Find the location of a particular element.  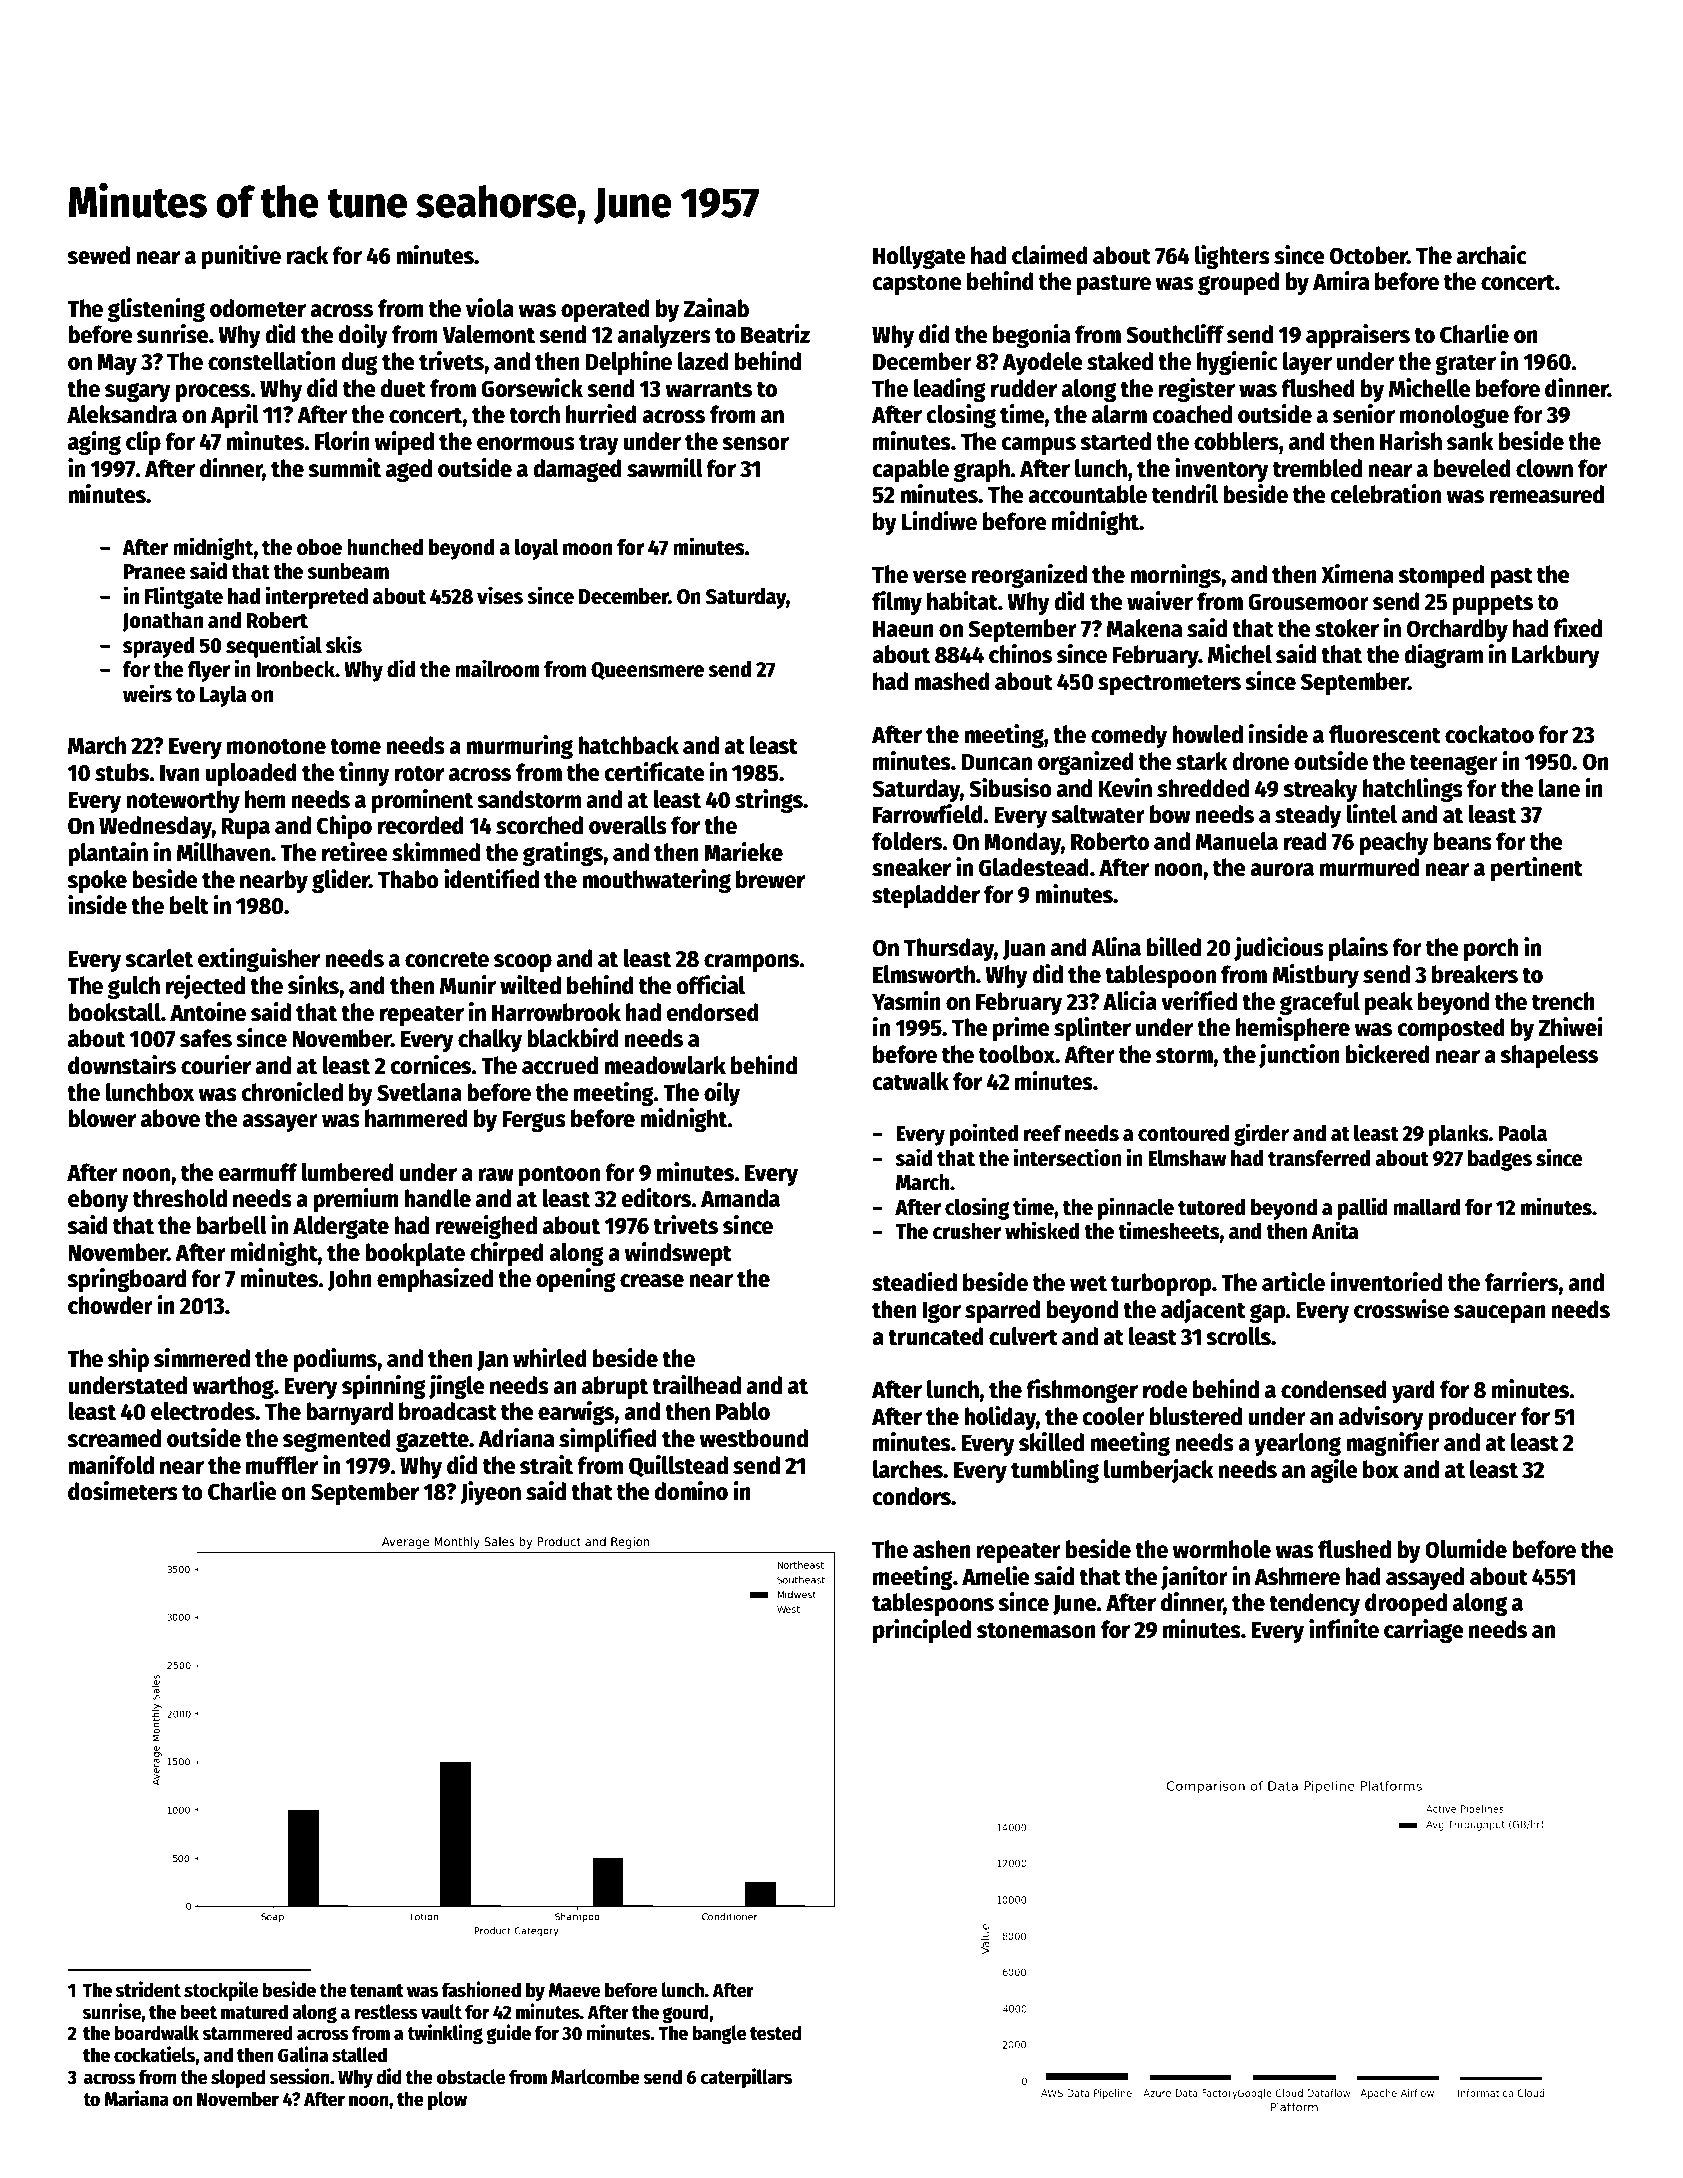

Hollygate is located at coordinates (919, 257).
